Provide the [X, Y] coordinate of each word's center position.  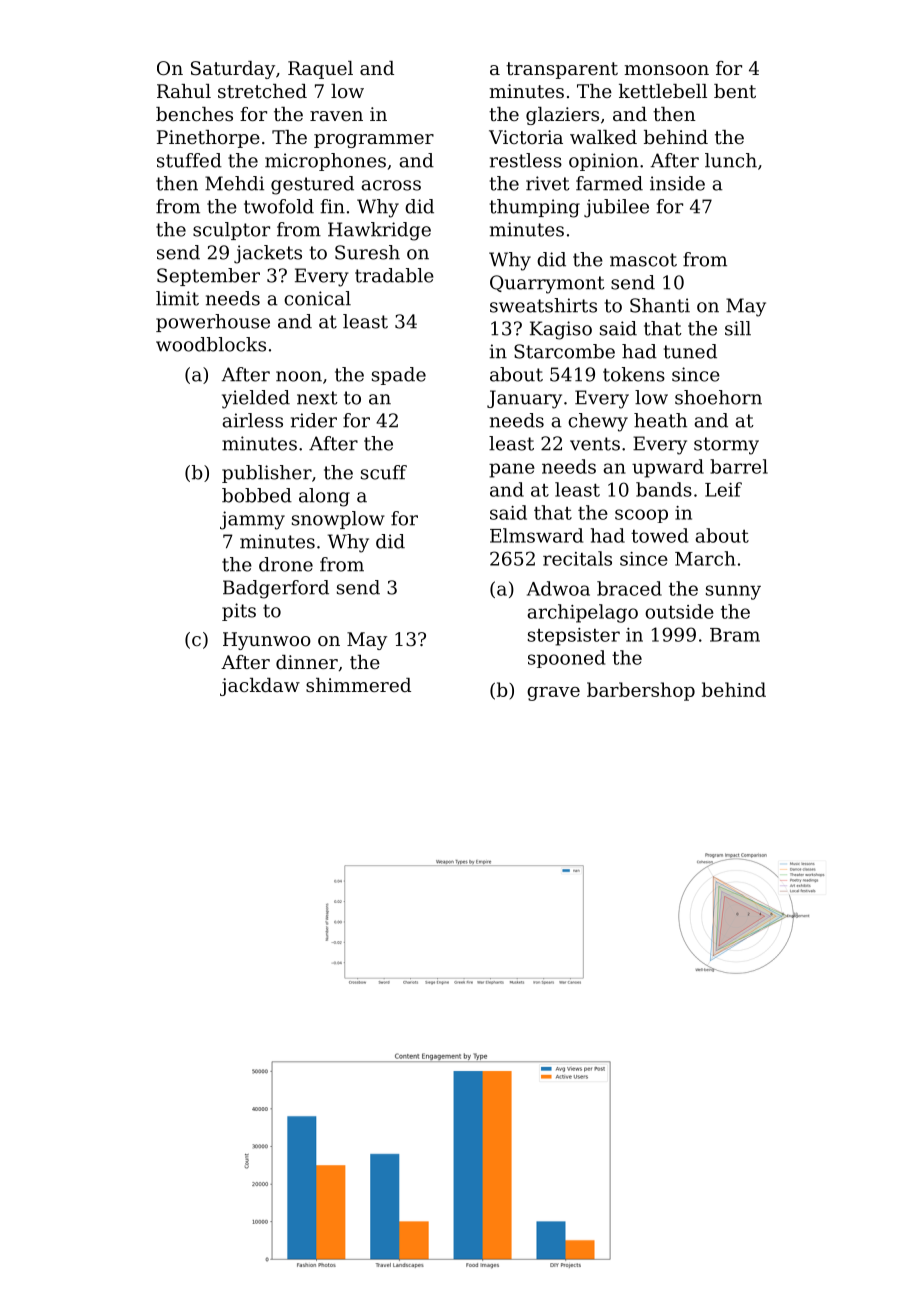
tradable [394, 275]
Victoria [526, 137]
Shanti [660, 305]
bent [735, 91]
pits [239, 612]
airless [252, 420]
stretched [262, 91]
